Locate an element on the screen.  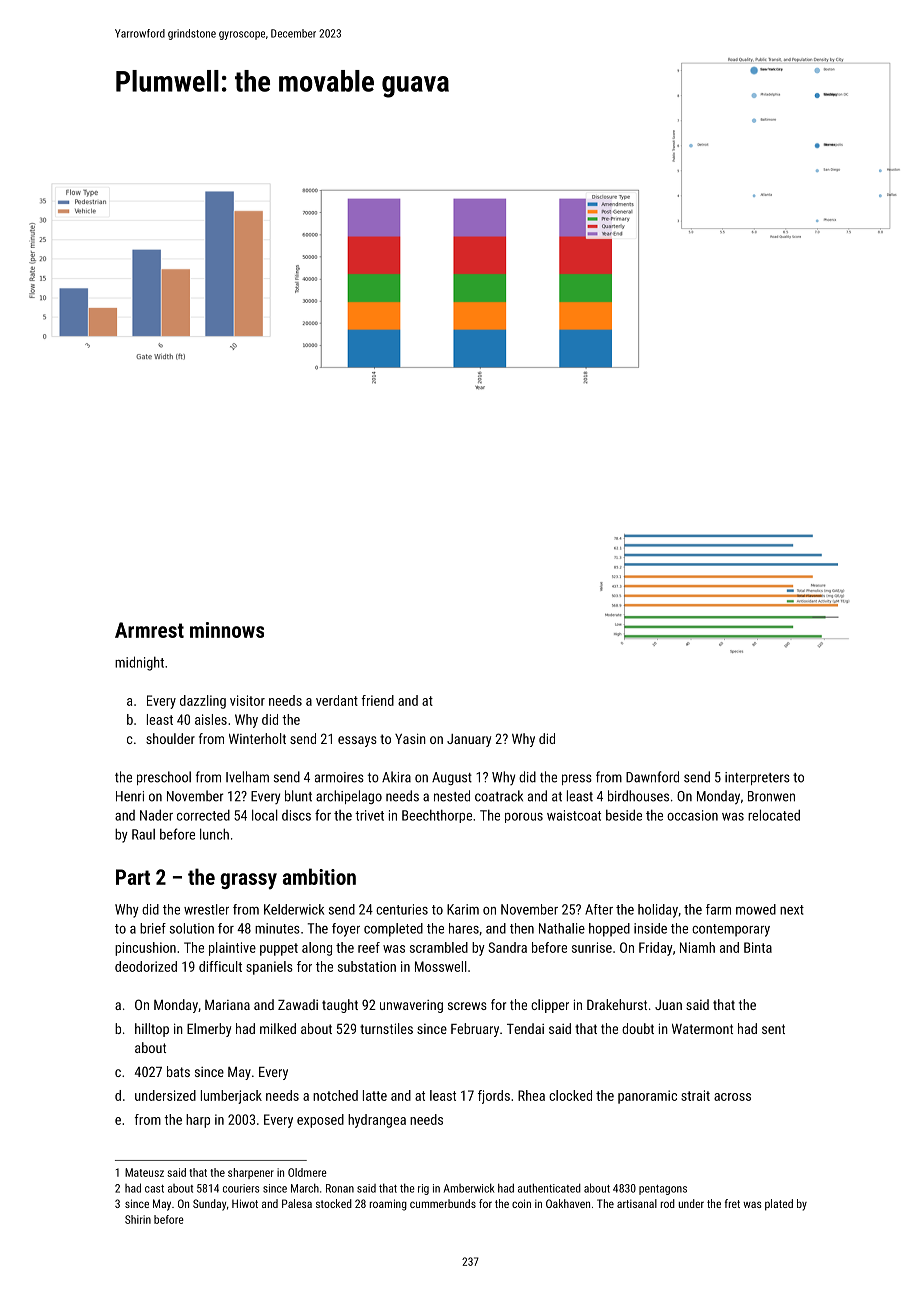
Dawnford is located at coordinates (652, 777).
